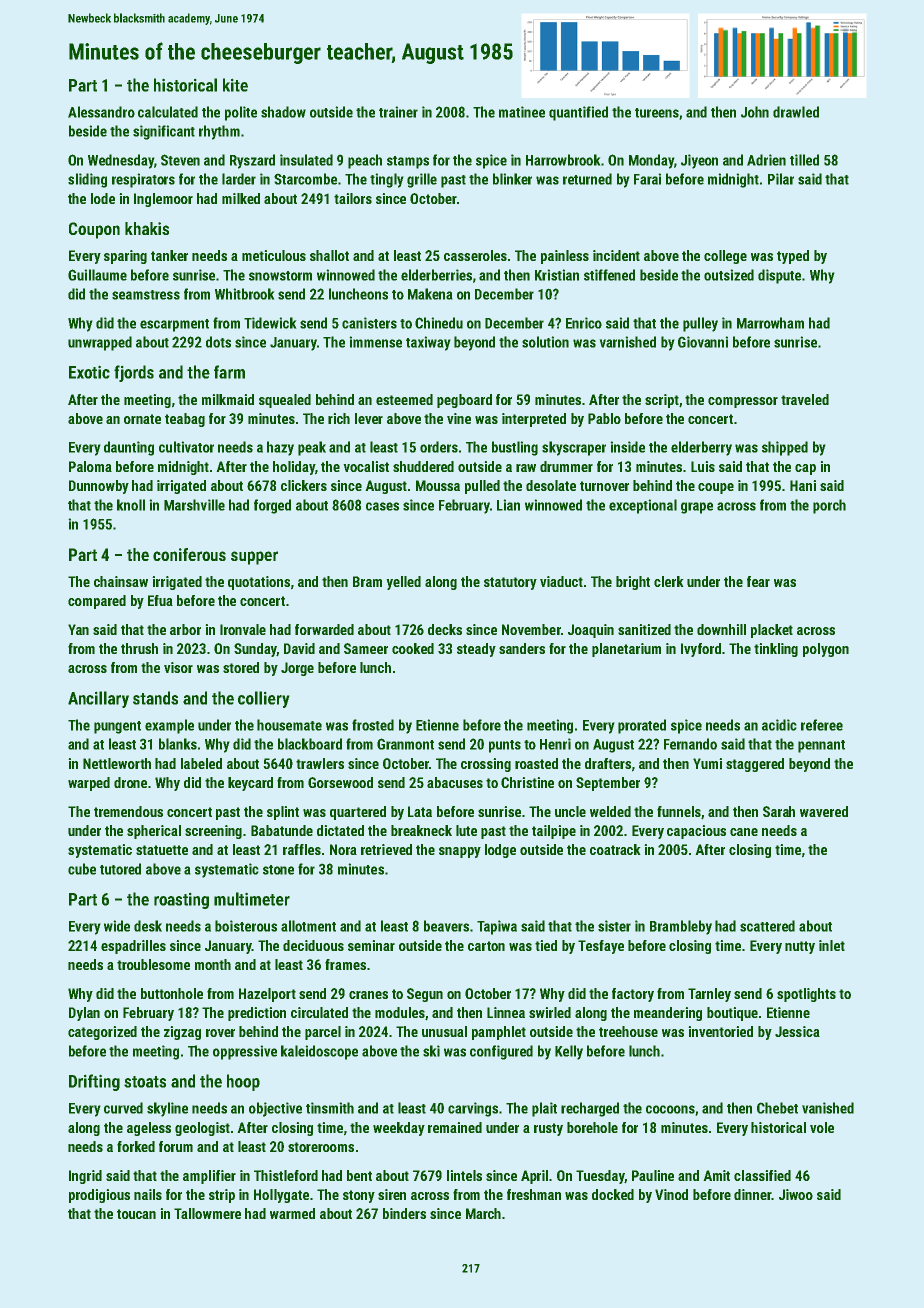 Image resolution: width=924 pixels, height=1308 pixels. What do you see at coordinates (101, 112) in the document?
I see `Alessandro` at bounding box center [101, 112].
